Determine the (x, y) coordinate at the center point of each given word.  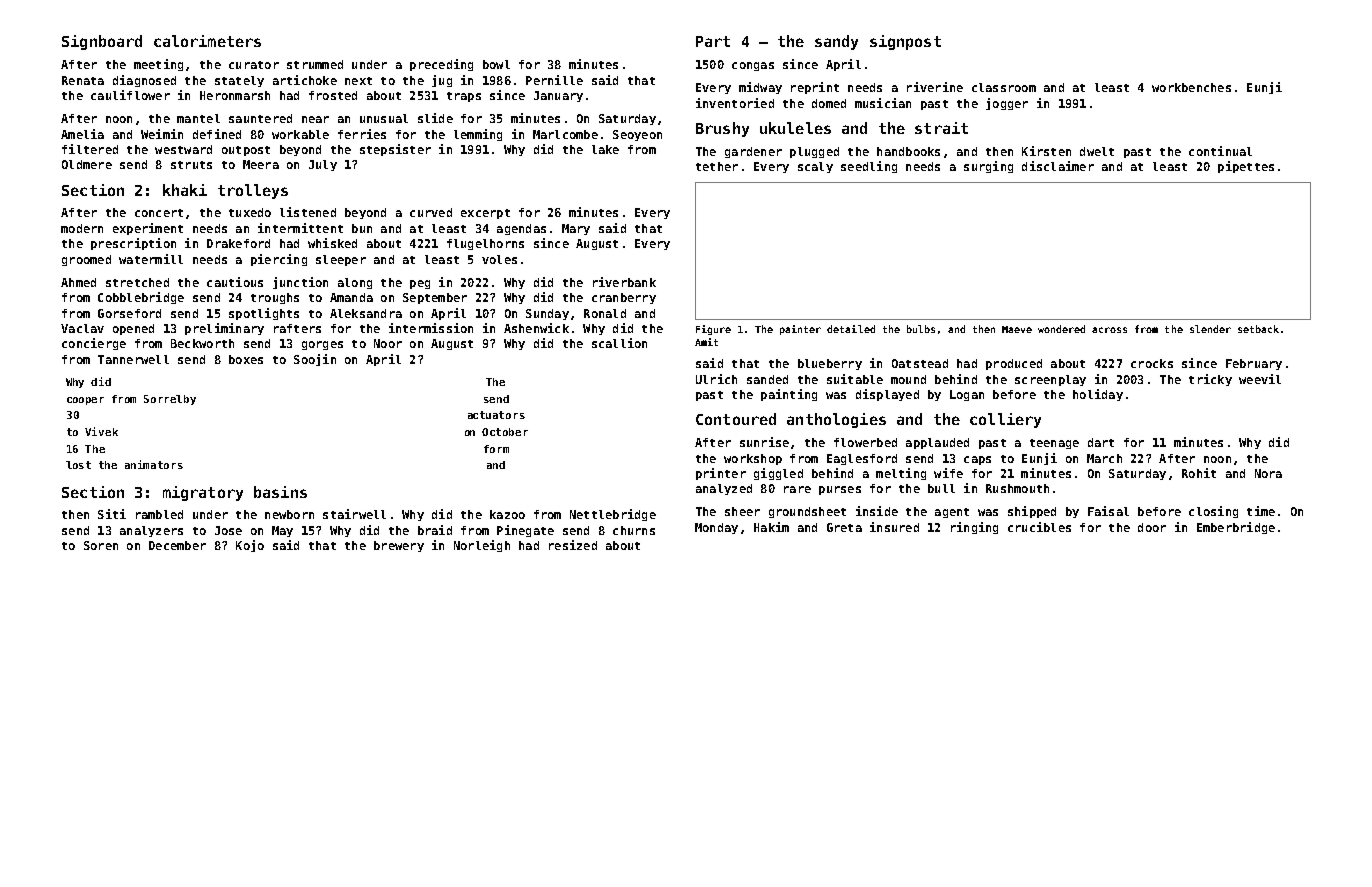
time (1261, 511)
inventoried (735, 103)
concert (159, 213)
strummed (315, 64)
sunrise (764, 442)
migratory (203, 493)
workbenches (1191, 87)
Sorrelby (170, 400)
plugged (814, 152)
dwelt (1097, 151)
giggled (778, 474)
